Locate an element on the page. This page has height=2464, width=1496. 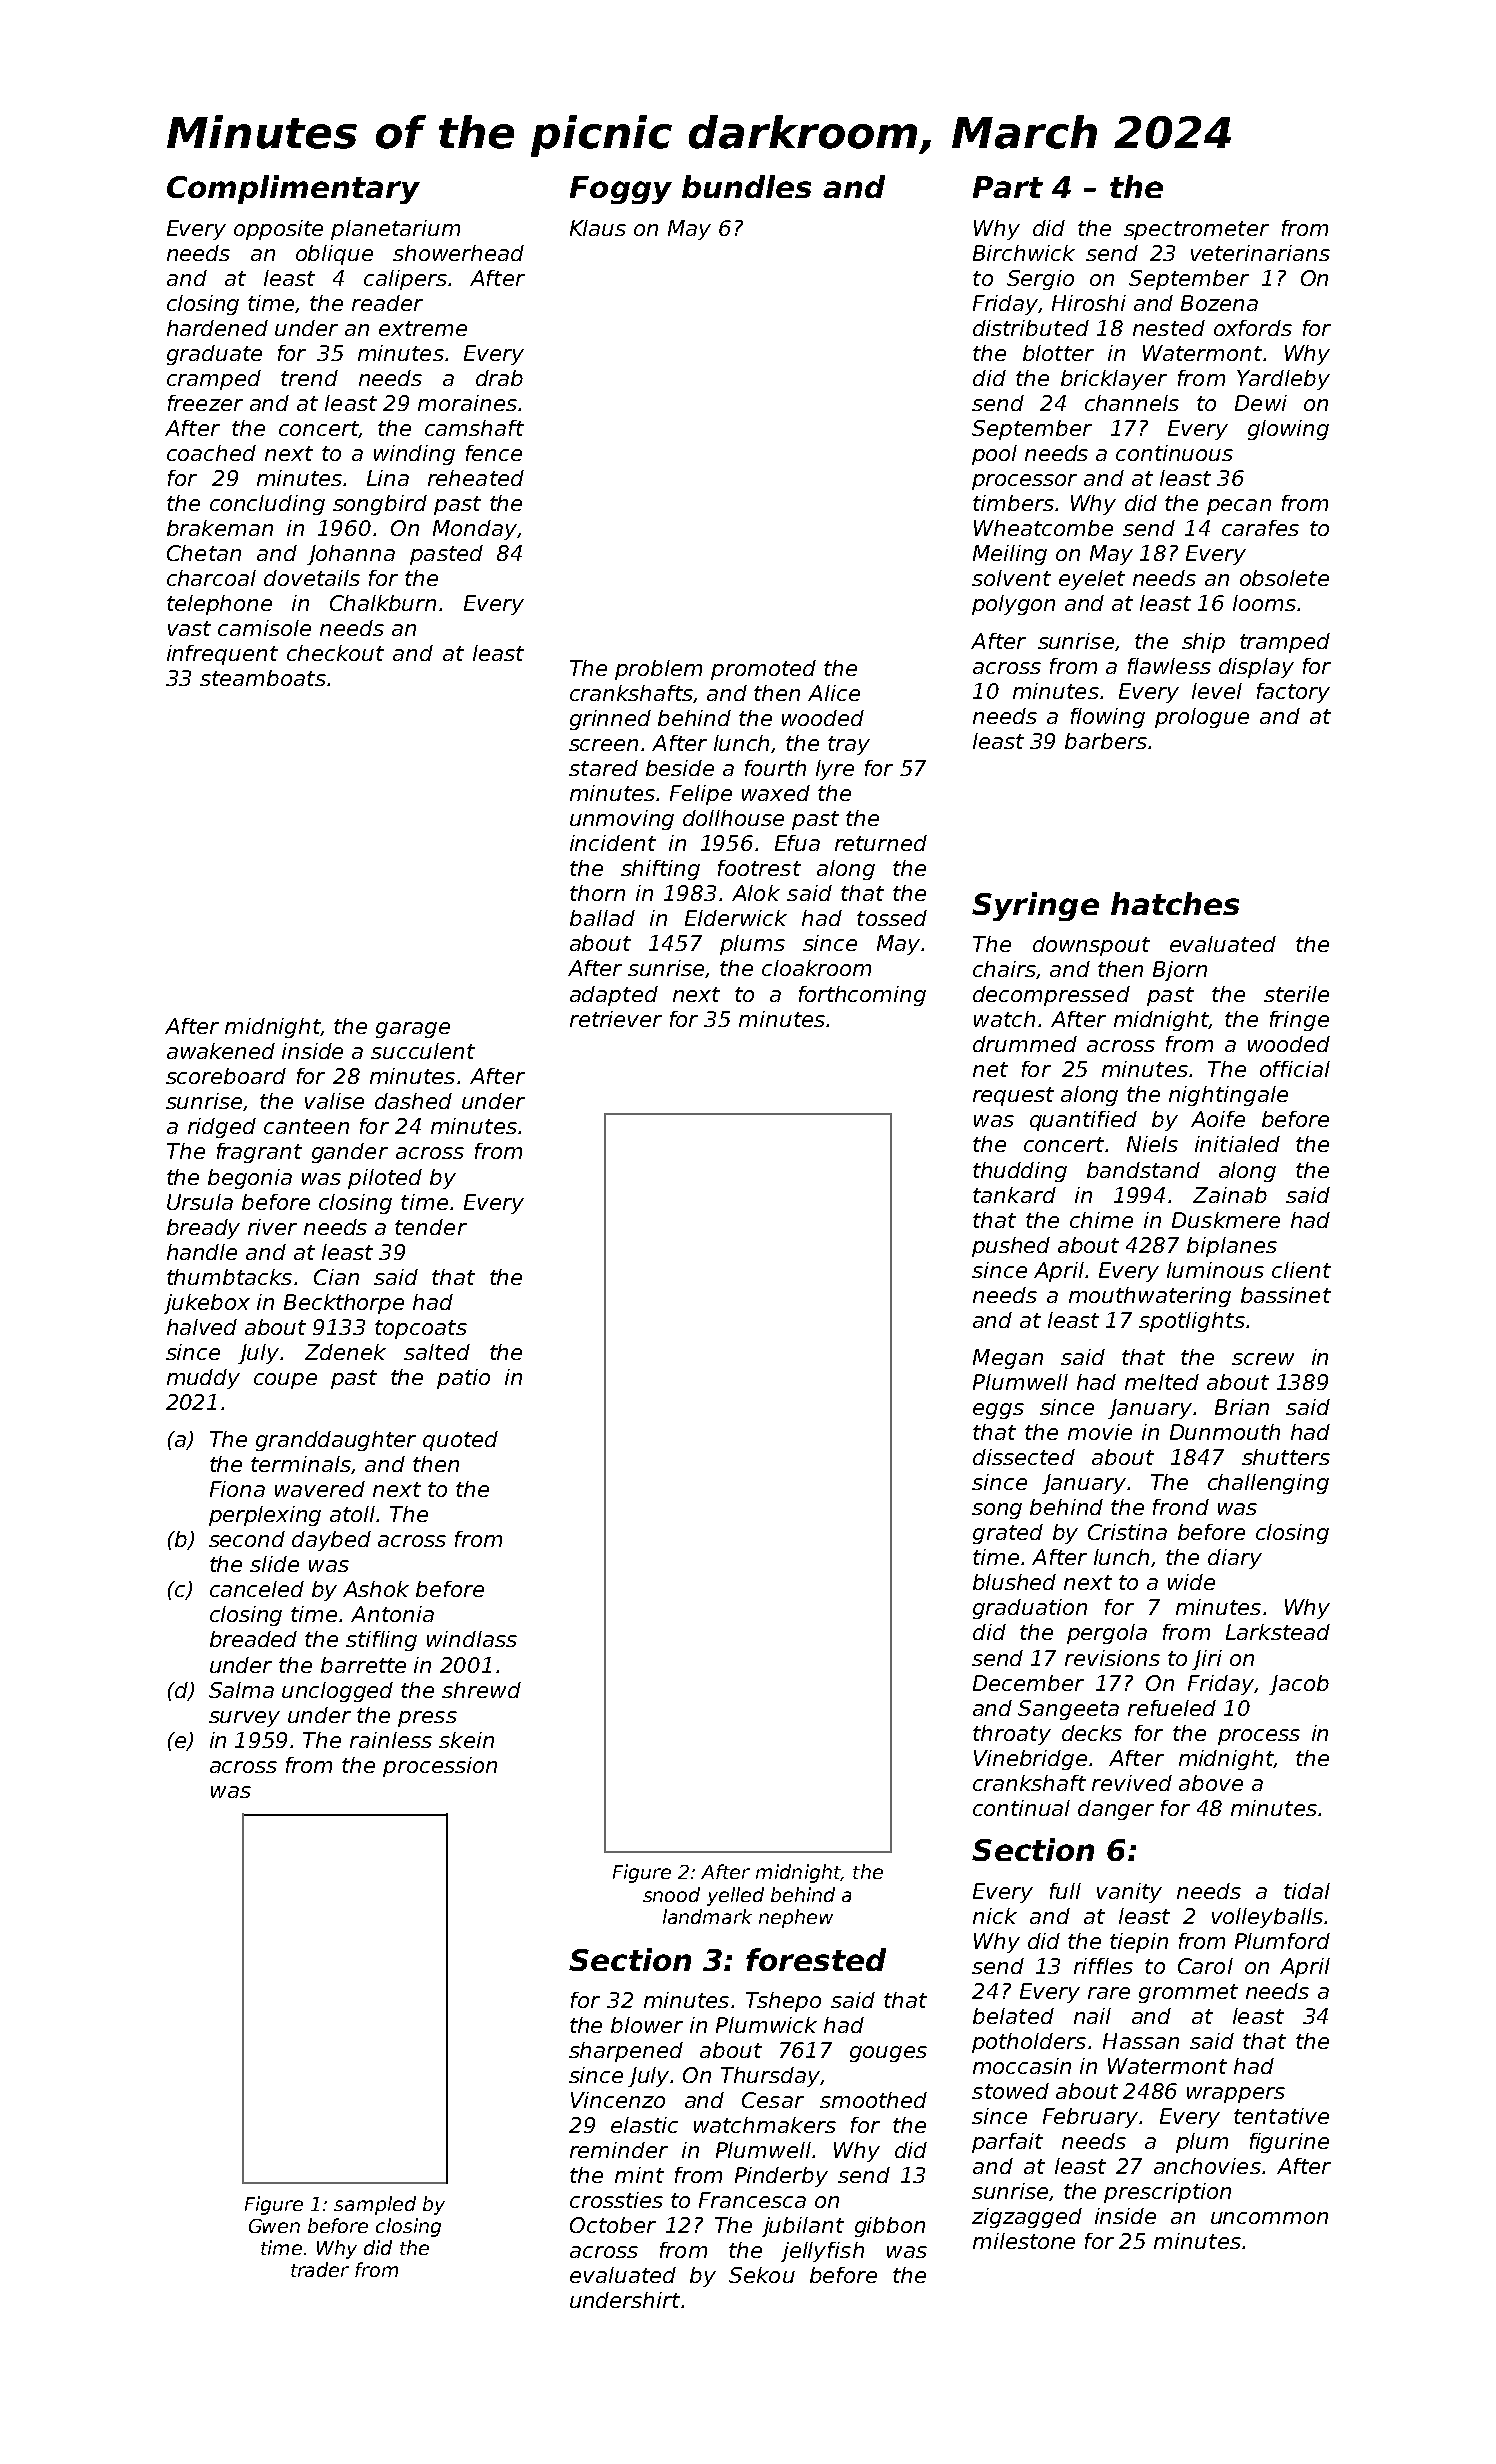
trader is located at coordinates (320, 2269).
